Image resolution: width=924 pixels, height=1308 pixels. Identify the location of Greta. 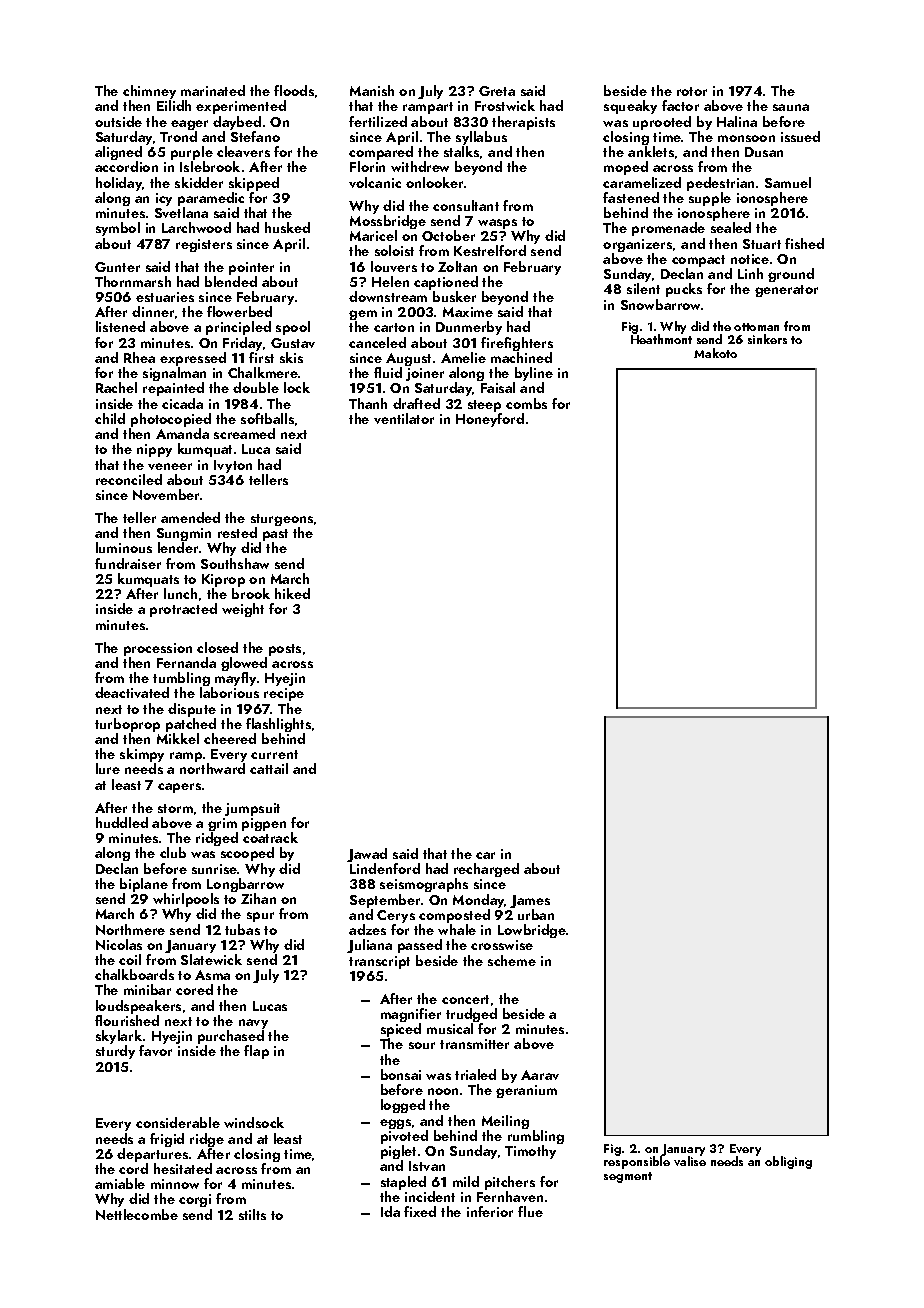
(497, 91).
